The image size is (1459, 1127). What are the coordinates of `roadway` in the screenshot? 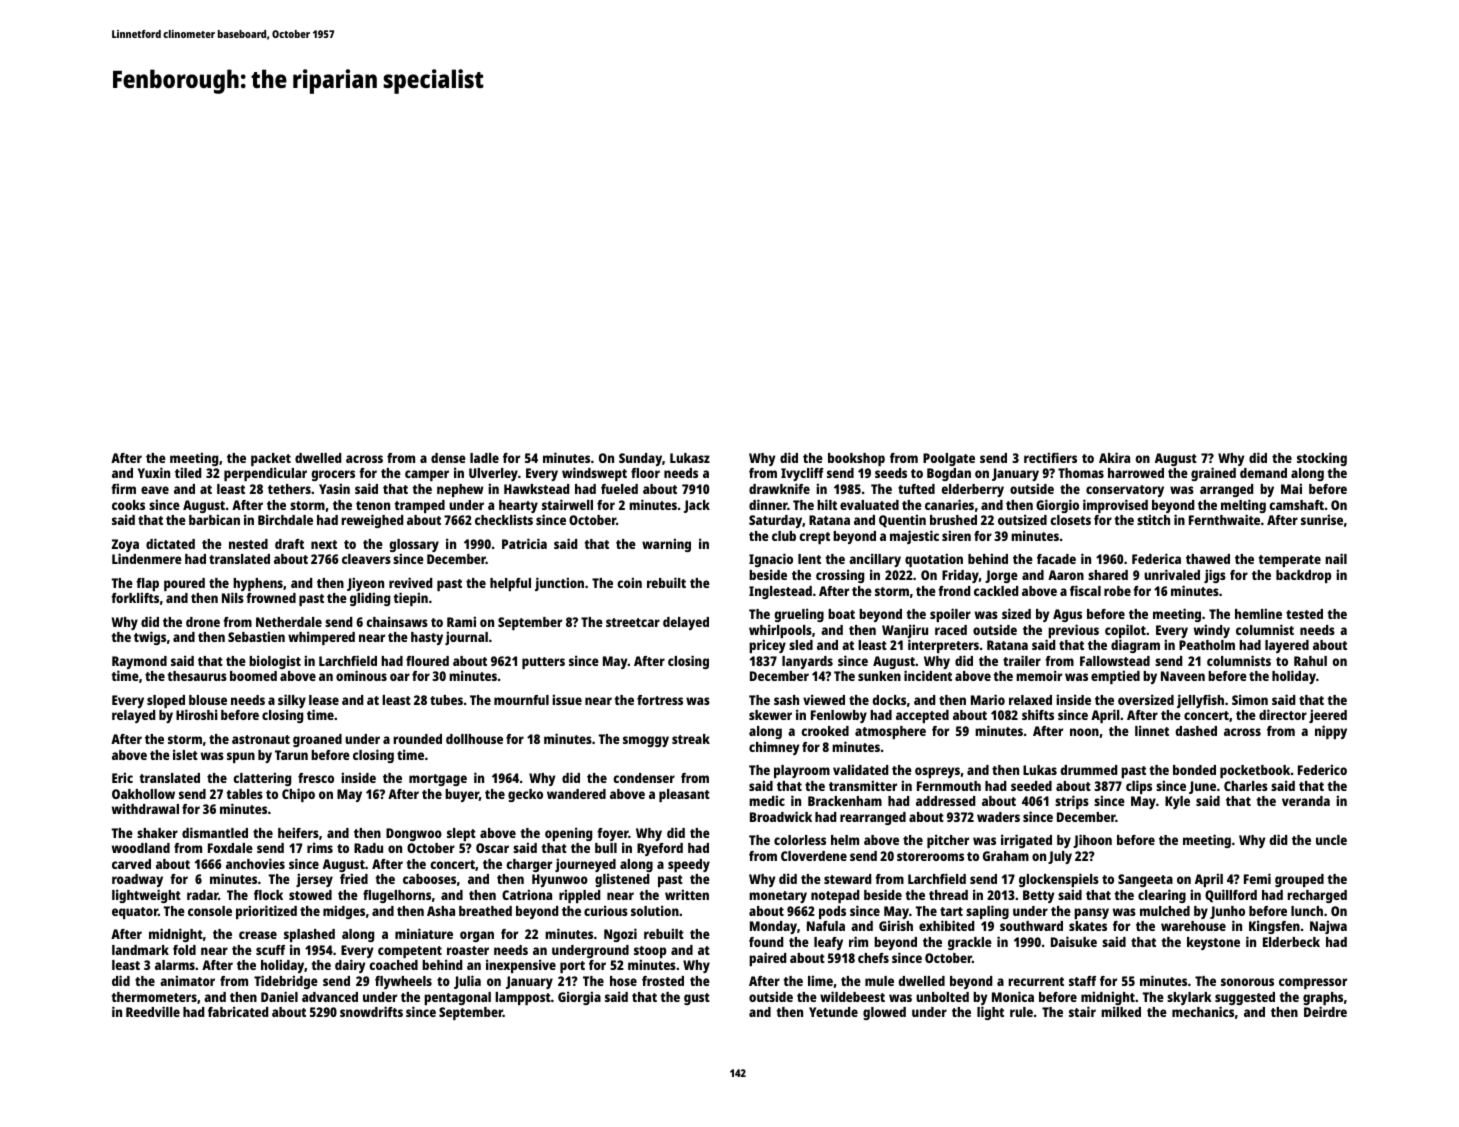 It's located at (137, 880).
